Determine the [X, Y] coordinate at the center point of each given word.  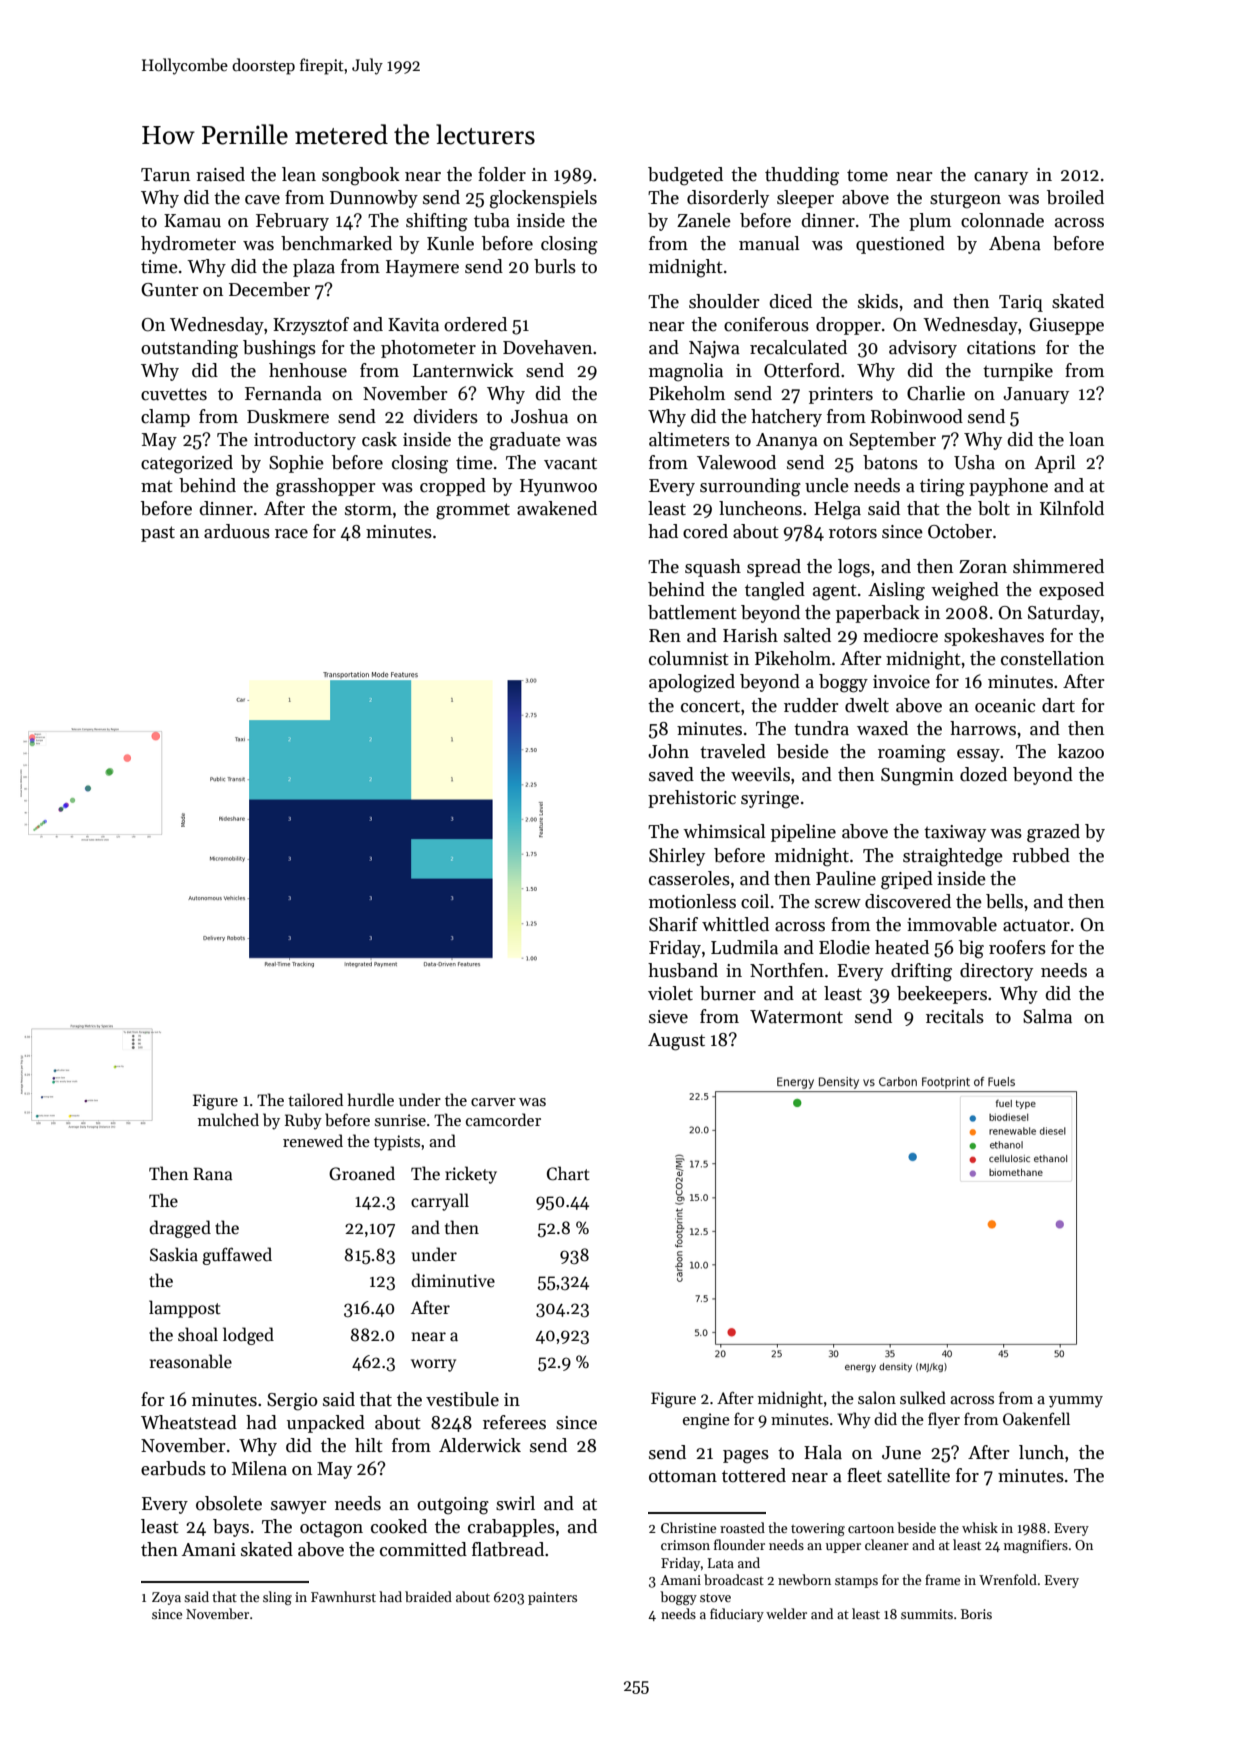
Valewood [736, 462]
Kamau [192, 221]
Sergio [292, 1402]
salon [877, 1397]
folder [502, 174]
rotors [853, 532]
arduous [237, 531]
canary [1001, 178]
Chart [568, 1173]
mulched [228, 1119]
